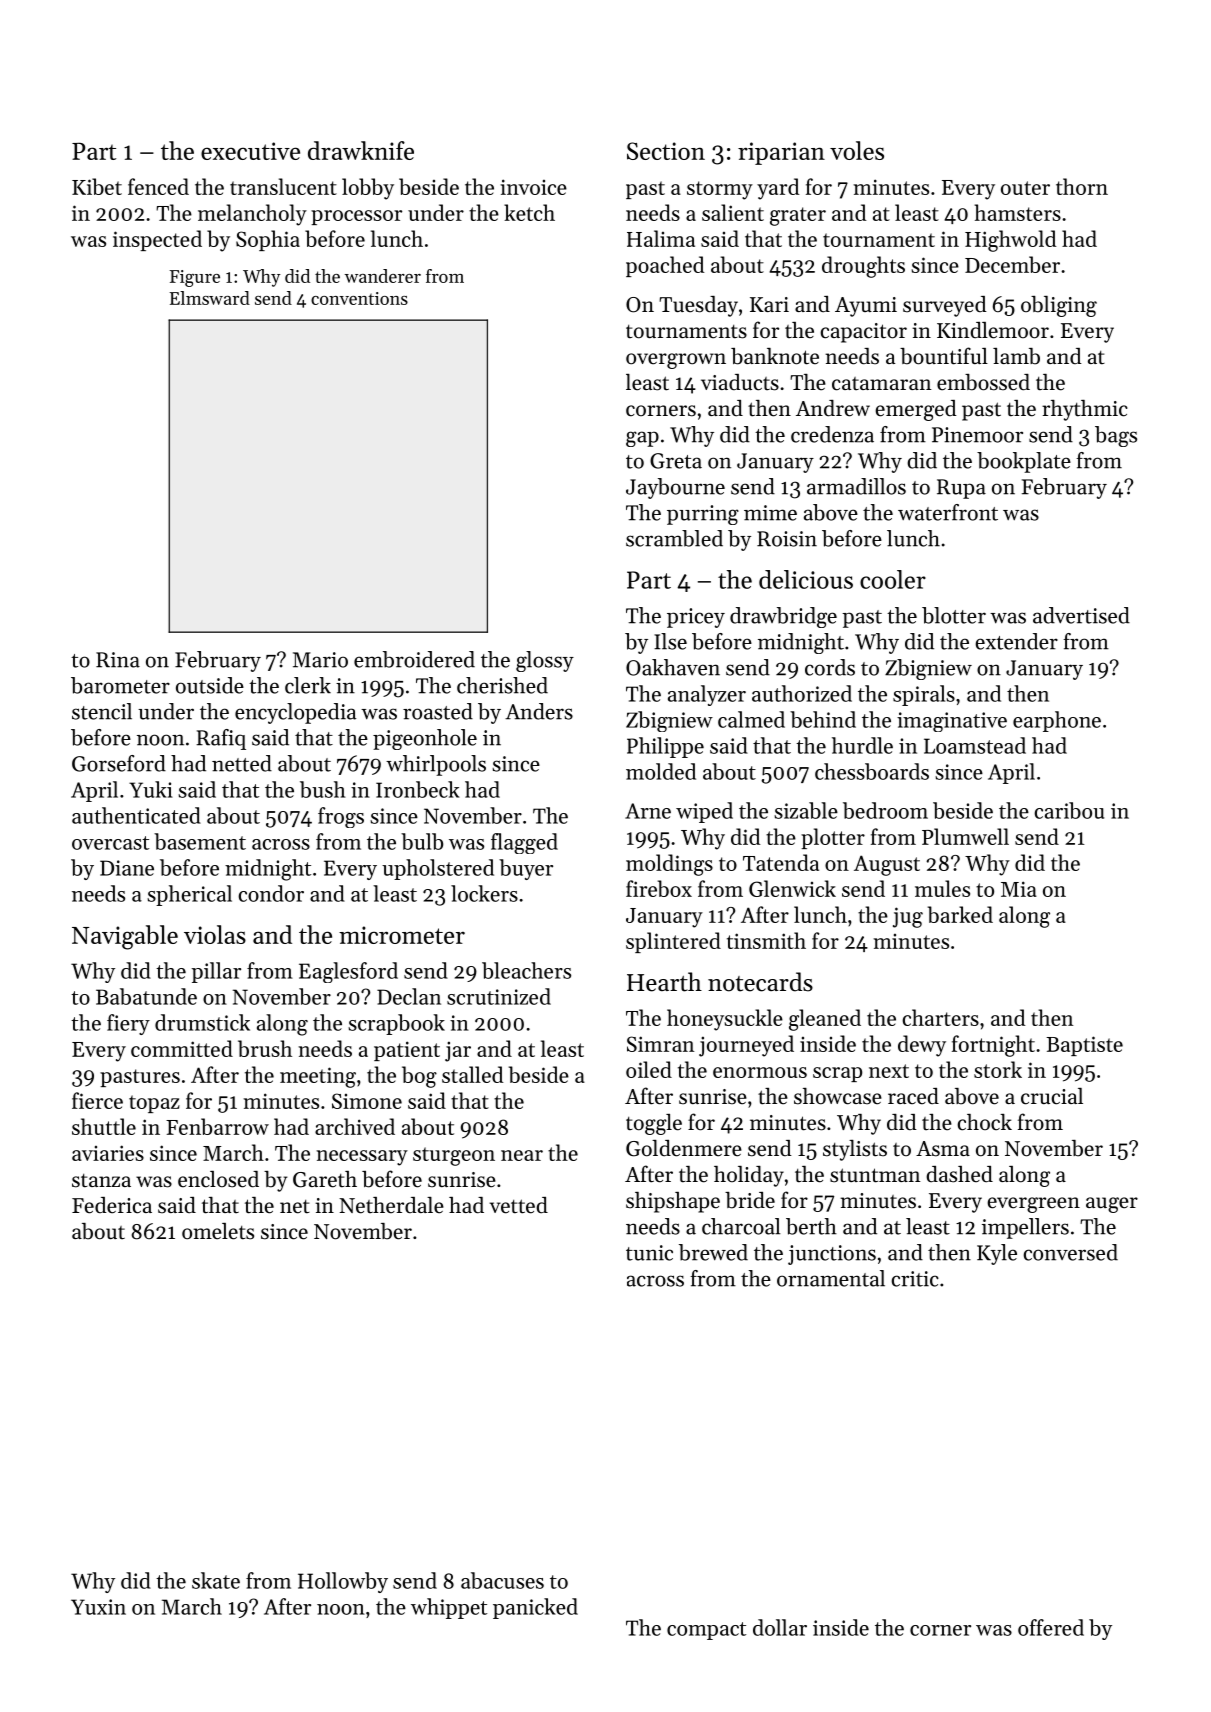 The image size is (1211, 1712). What do you see at coordinates (499, 996) in the image?
I see `scrutinized` at bounding box center [499, 996].
